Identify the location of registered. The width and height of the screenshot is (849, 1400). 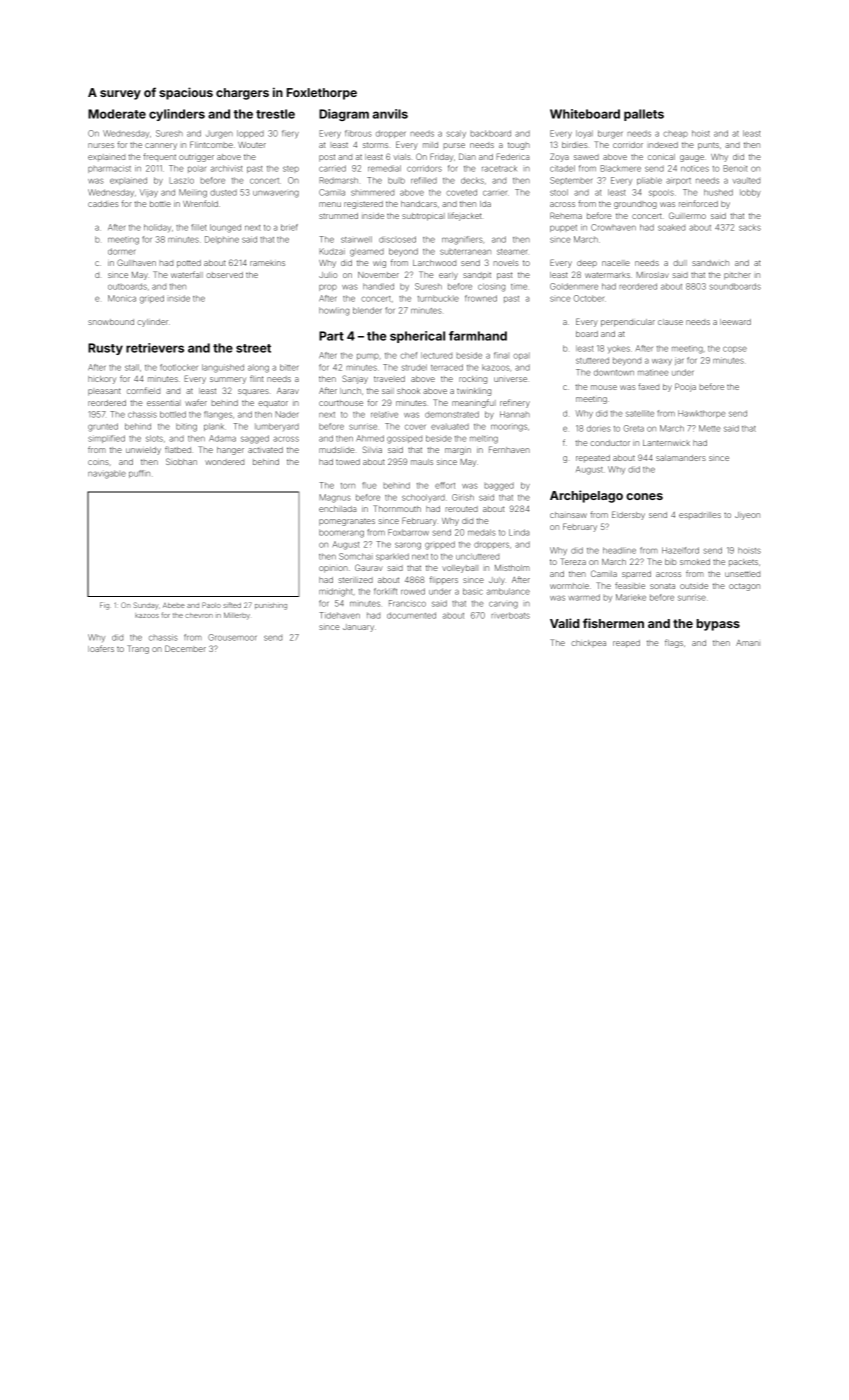
(363, 205).
